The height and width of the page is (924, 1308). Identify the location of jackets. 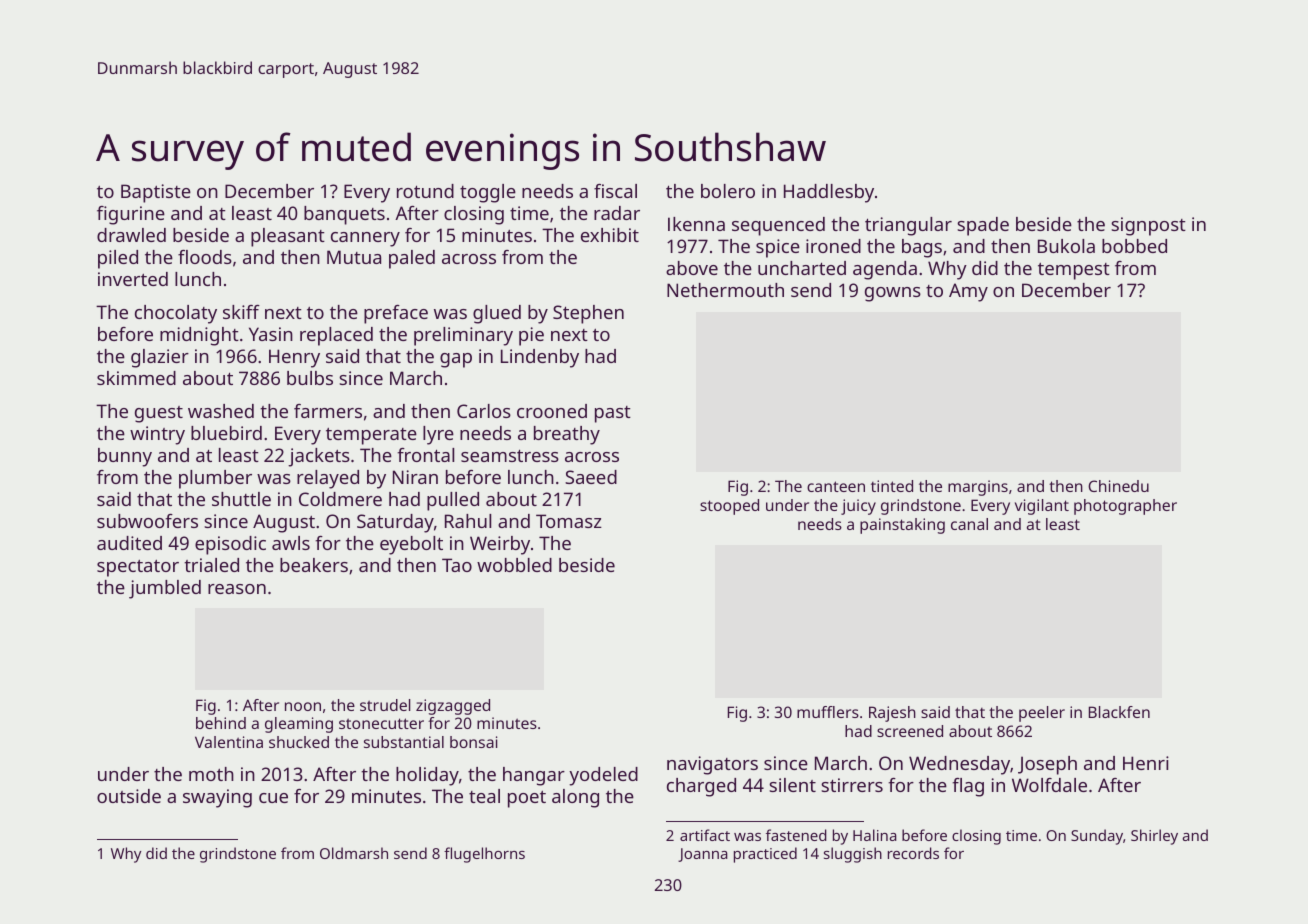
(319, 457).
